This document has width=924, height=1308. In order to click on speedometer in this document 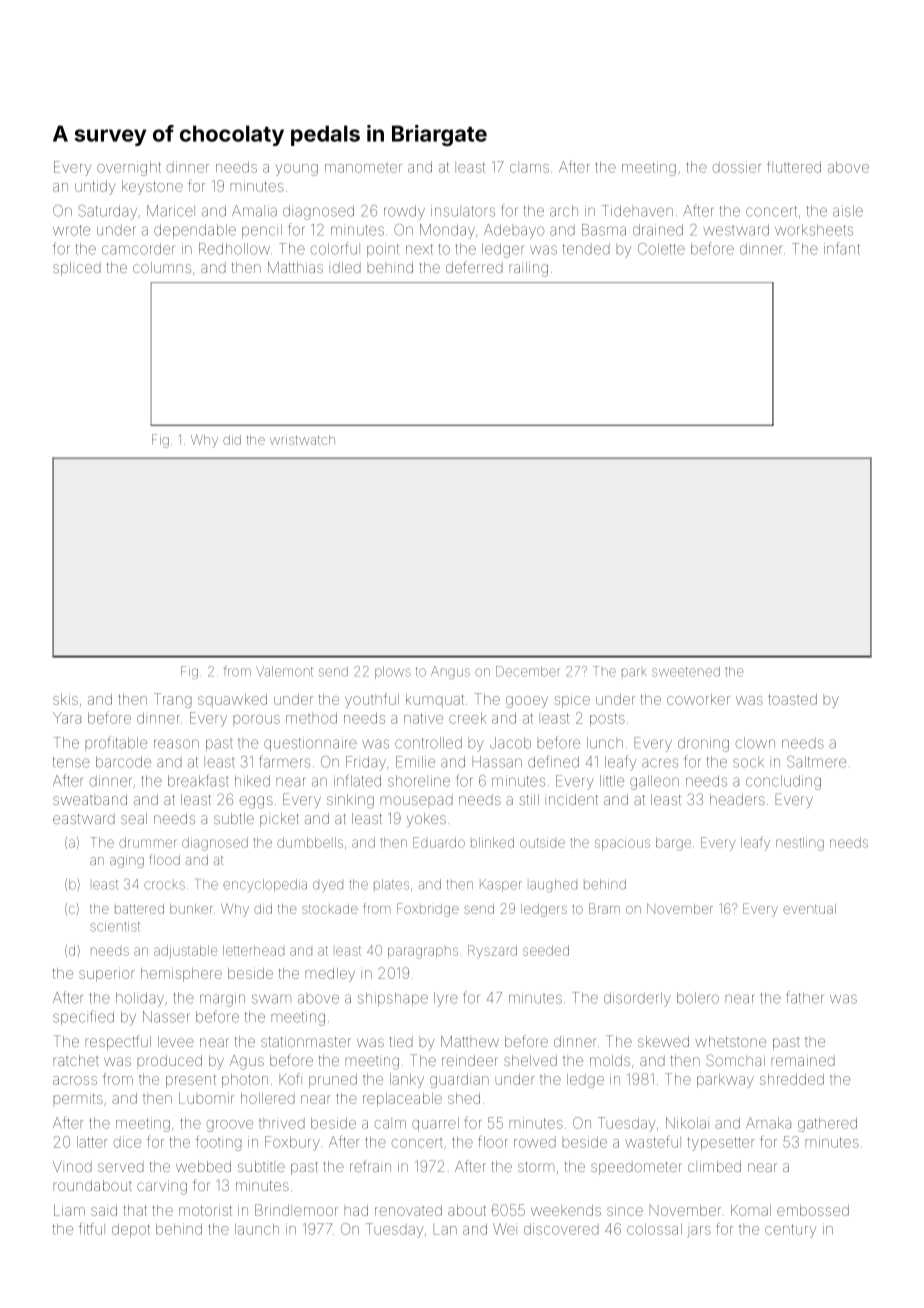, I will do `click(636, 1168)`.
